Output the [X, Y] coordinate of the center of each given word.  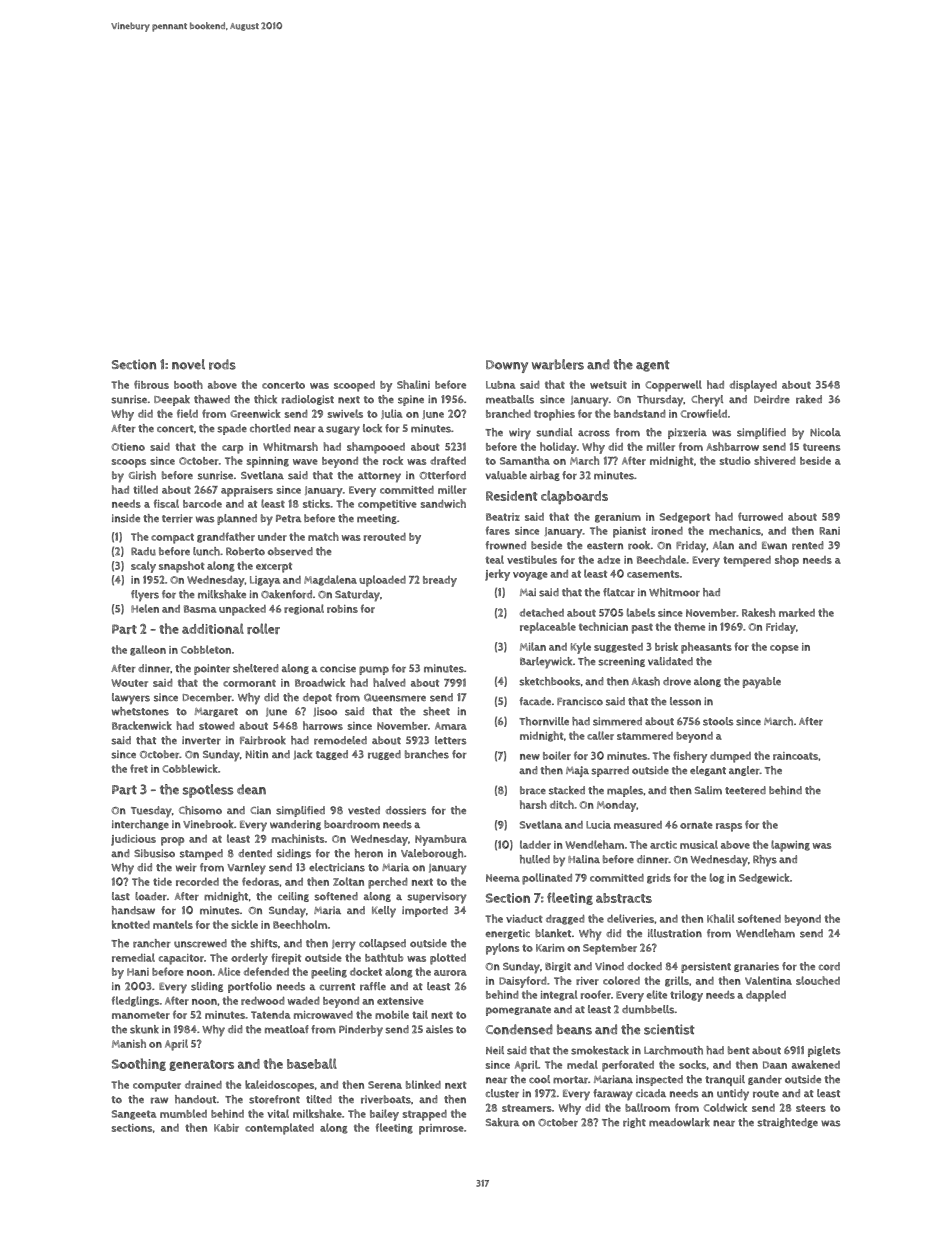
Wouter [129, 683]
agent [653, 366]
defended [266, 971]
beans [574, 1029]
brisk [666, 646]
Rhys [765, 861]
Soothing [139, 1064]
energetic [507, 934]
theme [689, 626]
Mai [528, 592]
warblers [558, 364]
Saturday [357, 596]
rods [222, 364]
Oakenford [286, 594]
